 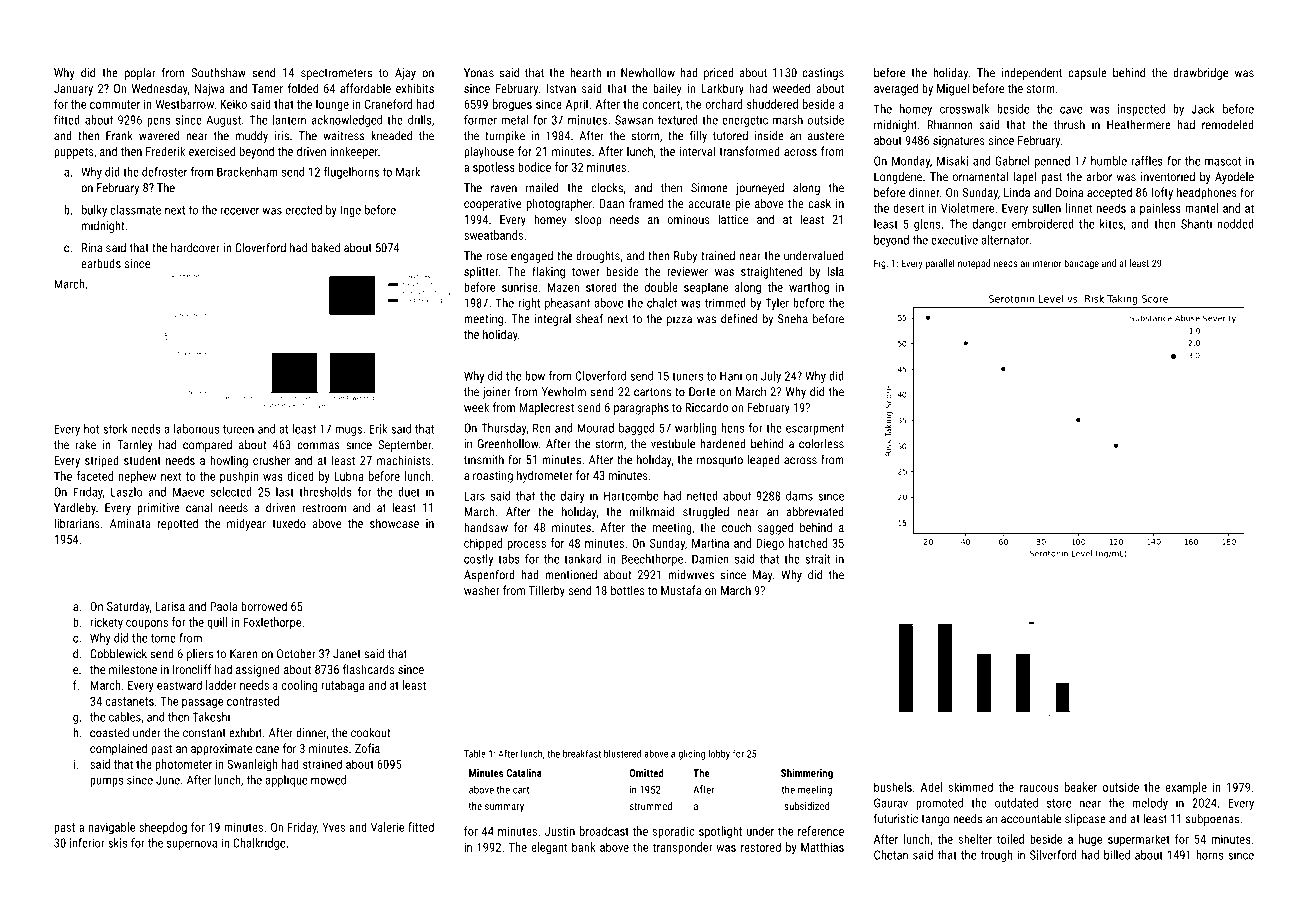 I want to click on headphones, so click(x=1207, y=193).
